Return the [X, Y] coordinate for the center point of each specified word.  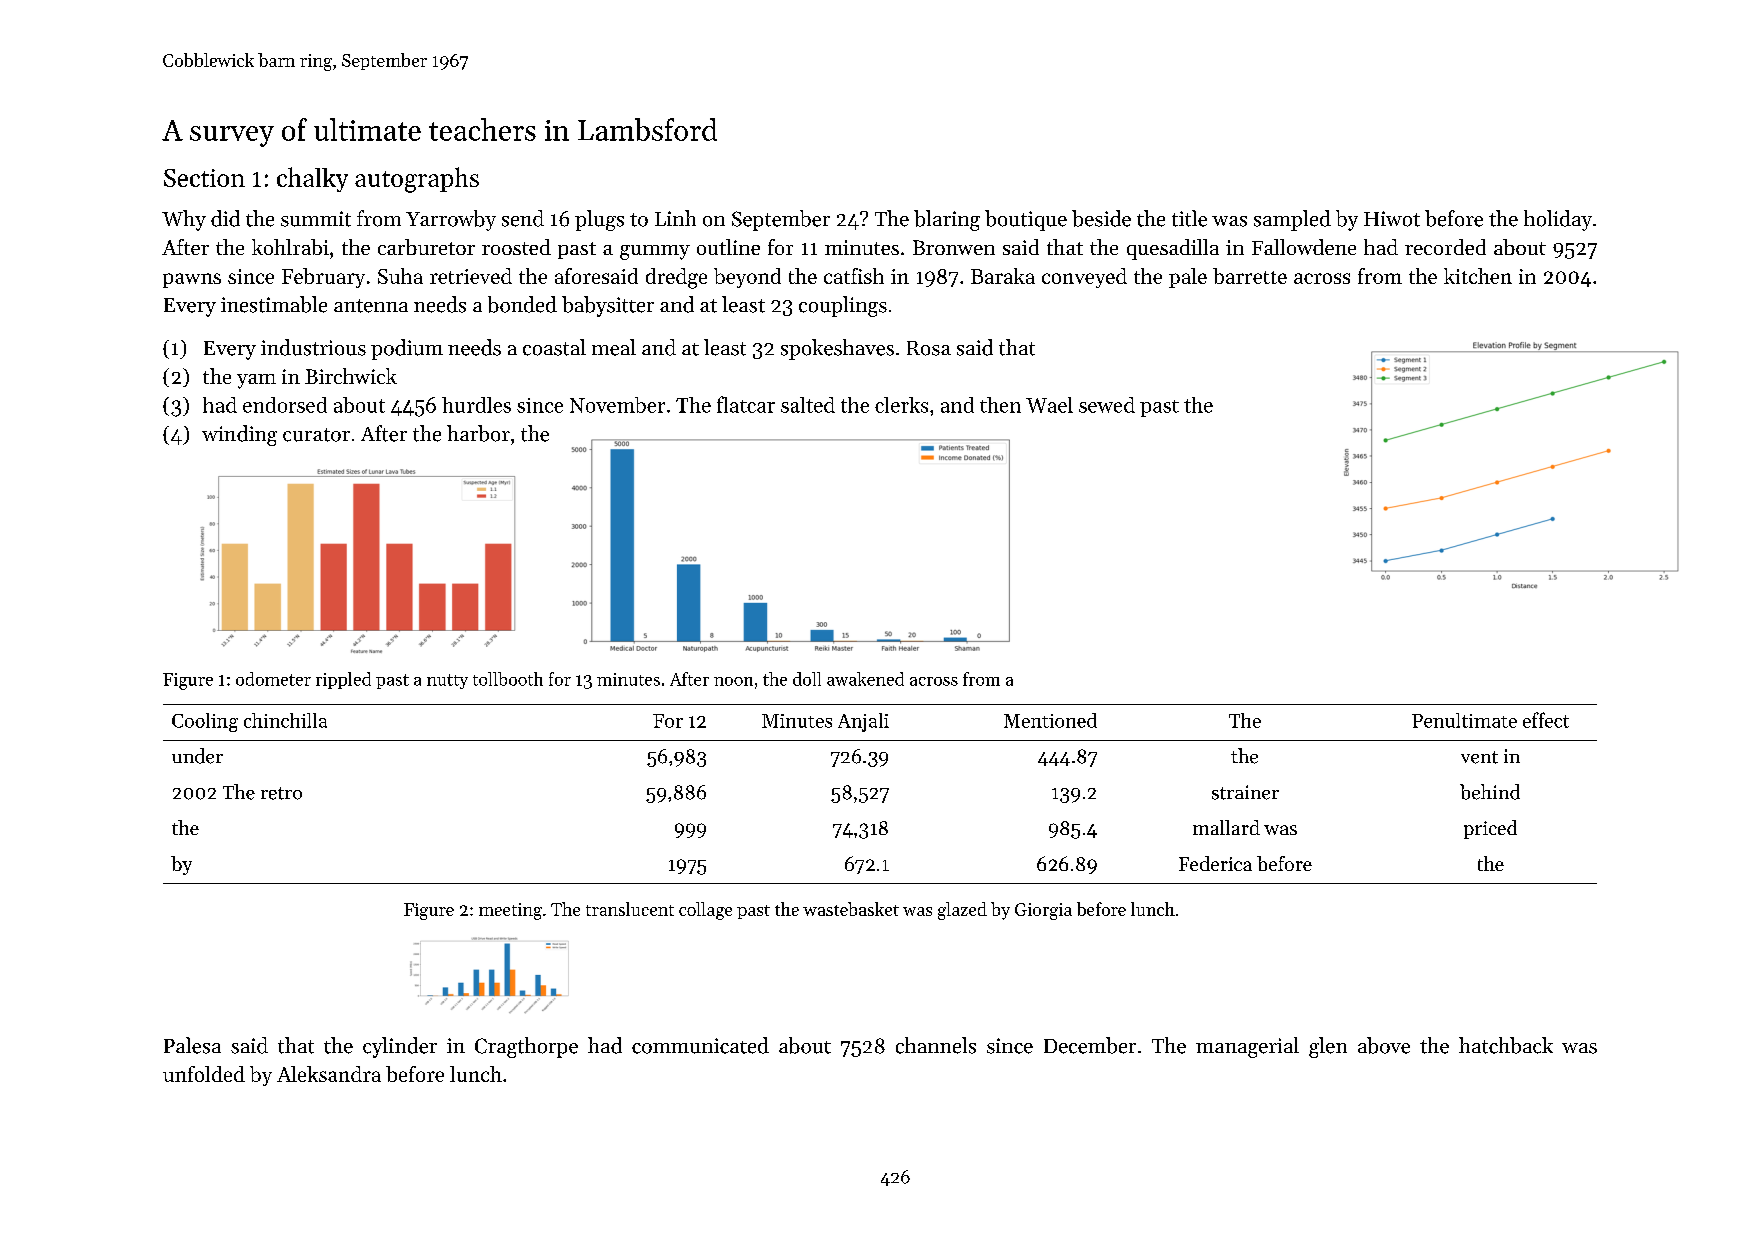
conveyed [1084, 278]
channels [936, 1045]
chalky [312, 179]
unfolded [204, 1074]
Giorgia [1043, 911]
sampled [1292, 220]
